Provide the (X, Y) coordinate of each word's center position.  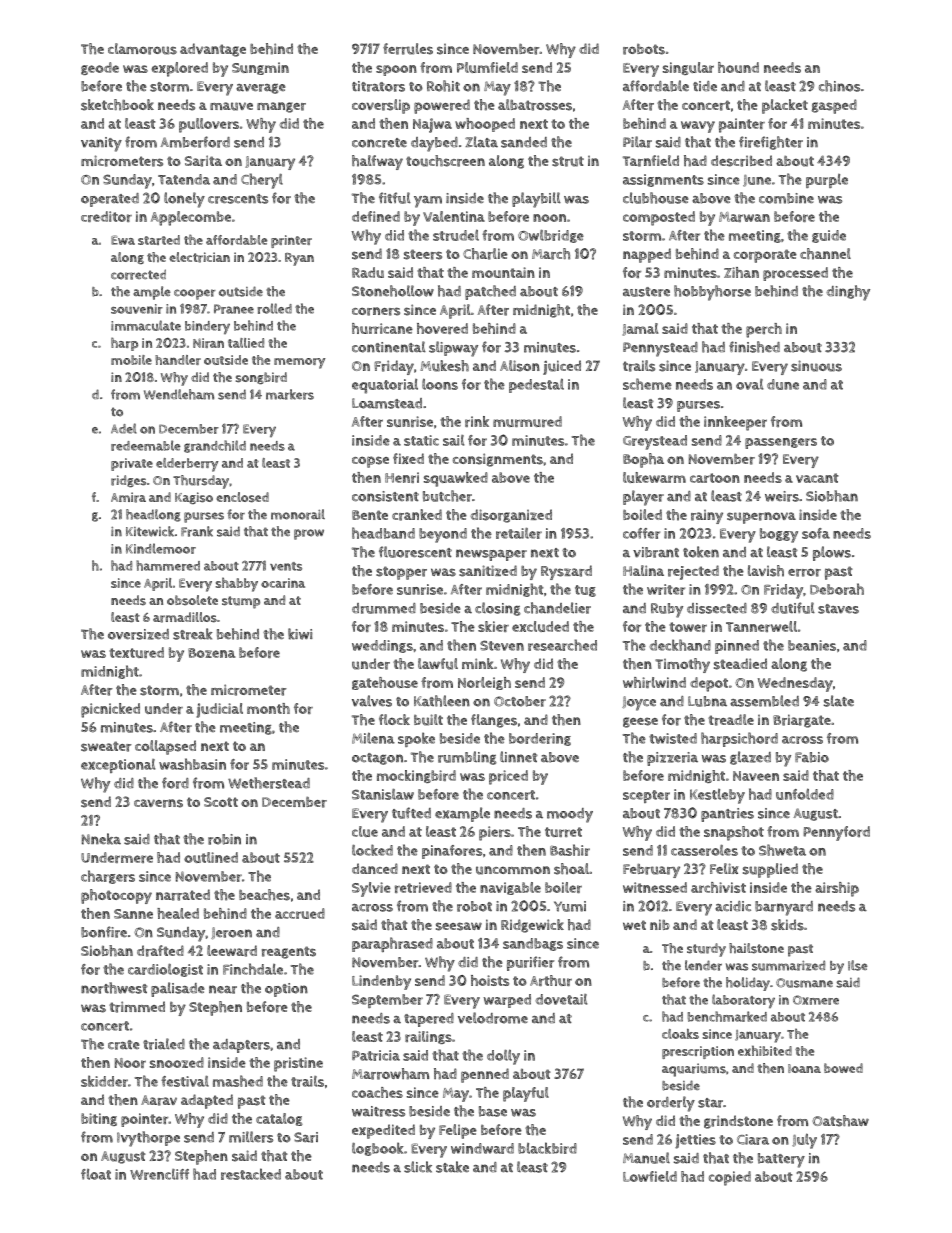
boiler (563, 887)
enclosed (242, 497)
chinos (839, 86)
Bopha (643, 460)
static (421, 440)
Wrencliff (159, 1174)
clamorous (142, 49)
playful (526, 1094)
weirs (782, 496)
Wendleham (179, 394)
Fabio (812, 757)
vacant (817, 478)
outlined (211, 857)
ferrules (408, 49)
